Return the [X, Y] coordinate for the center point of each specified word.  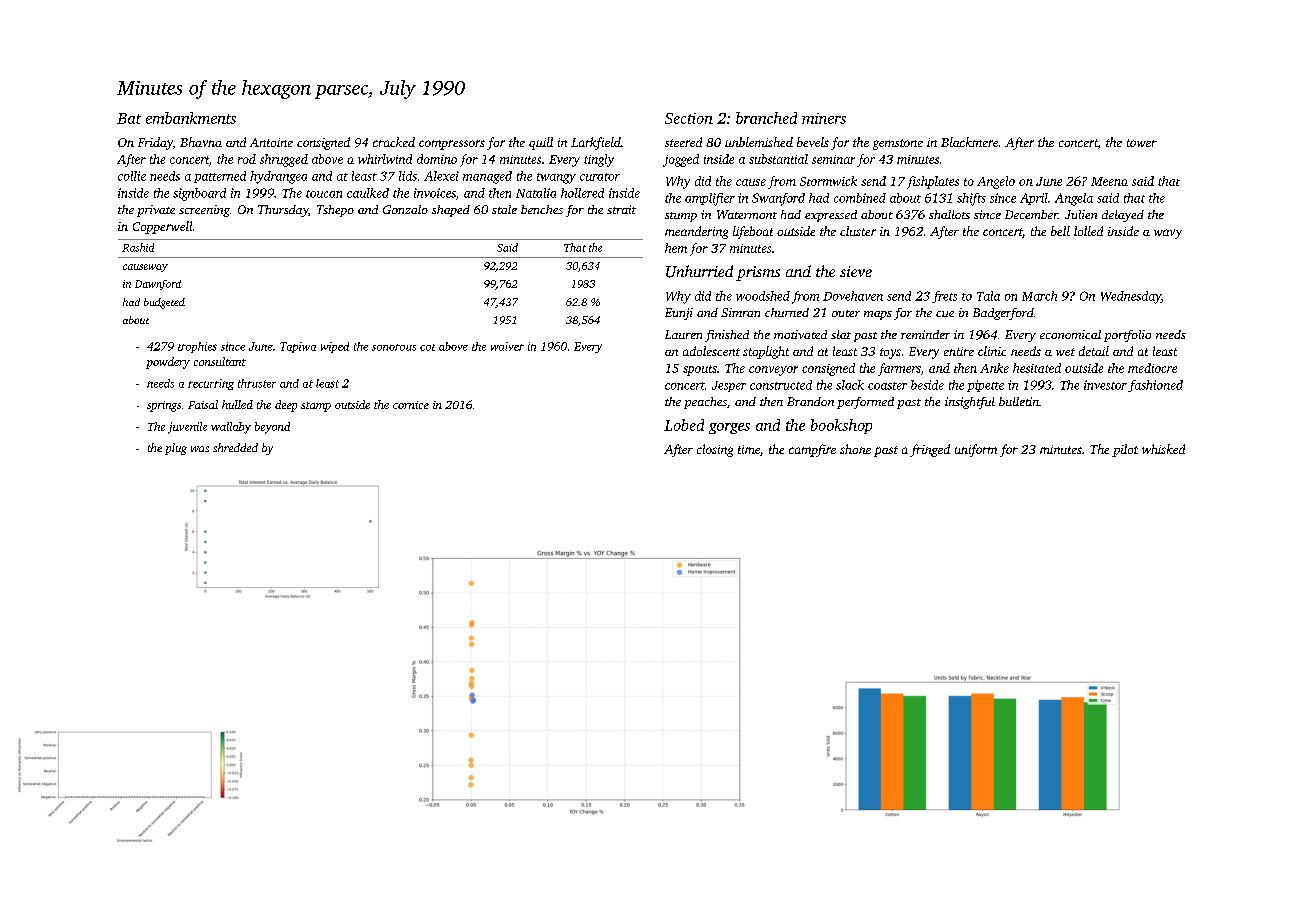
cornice [411, 405]
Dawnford [158, 285]
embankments [191, 118]
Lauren [683, 334]
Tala [988, 296]
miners [824, 118]
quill [541, 143]
